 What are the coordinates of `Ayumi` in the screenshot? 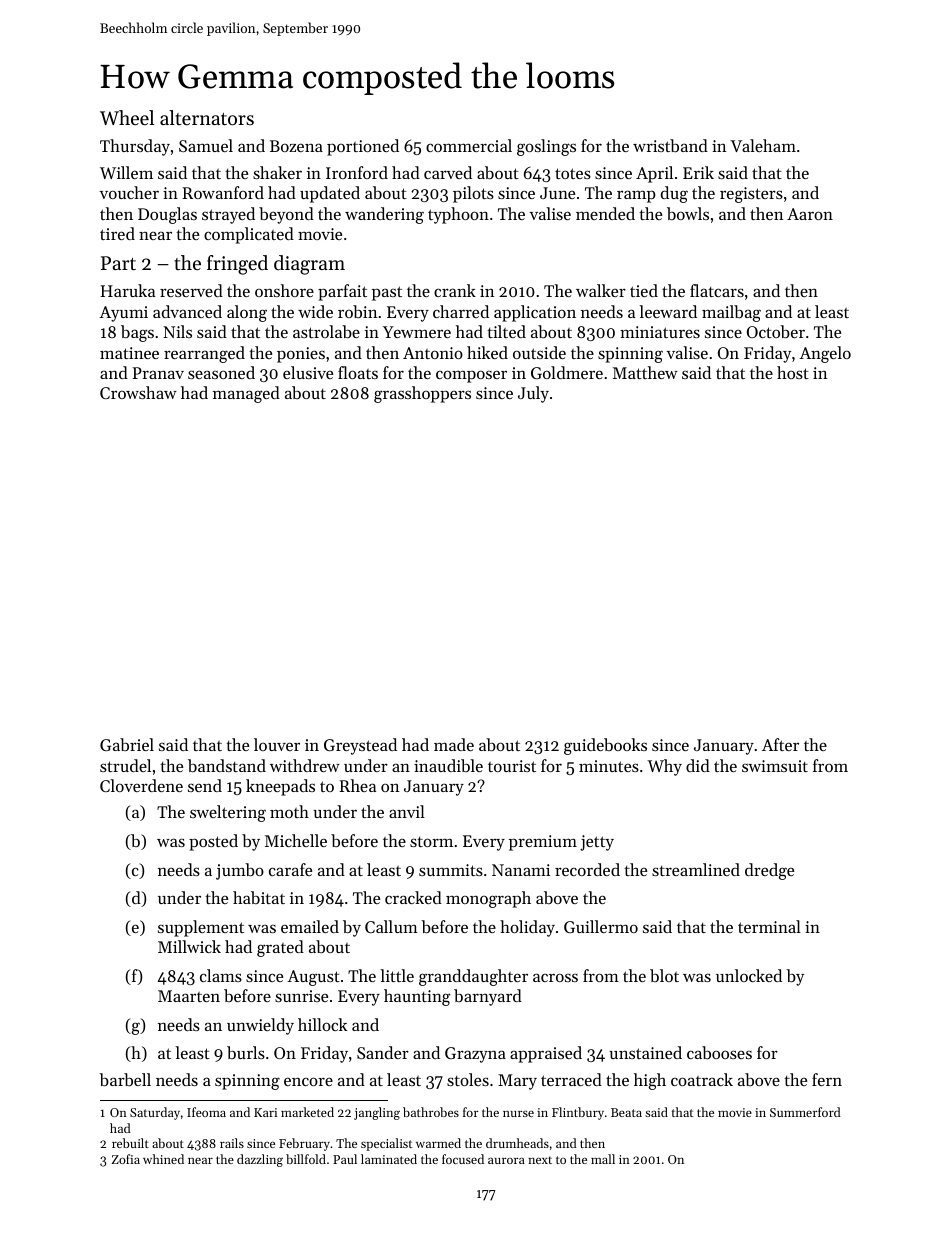 It's located at (123, 314).
